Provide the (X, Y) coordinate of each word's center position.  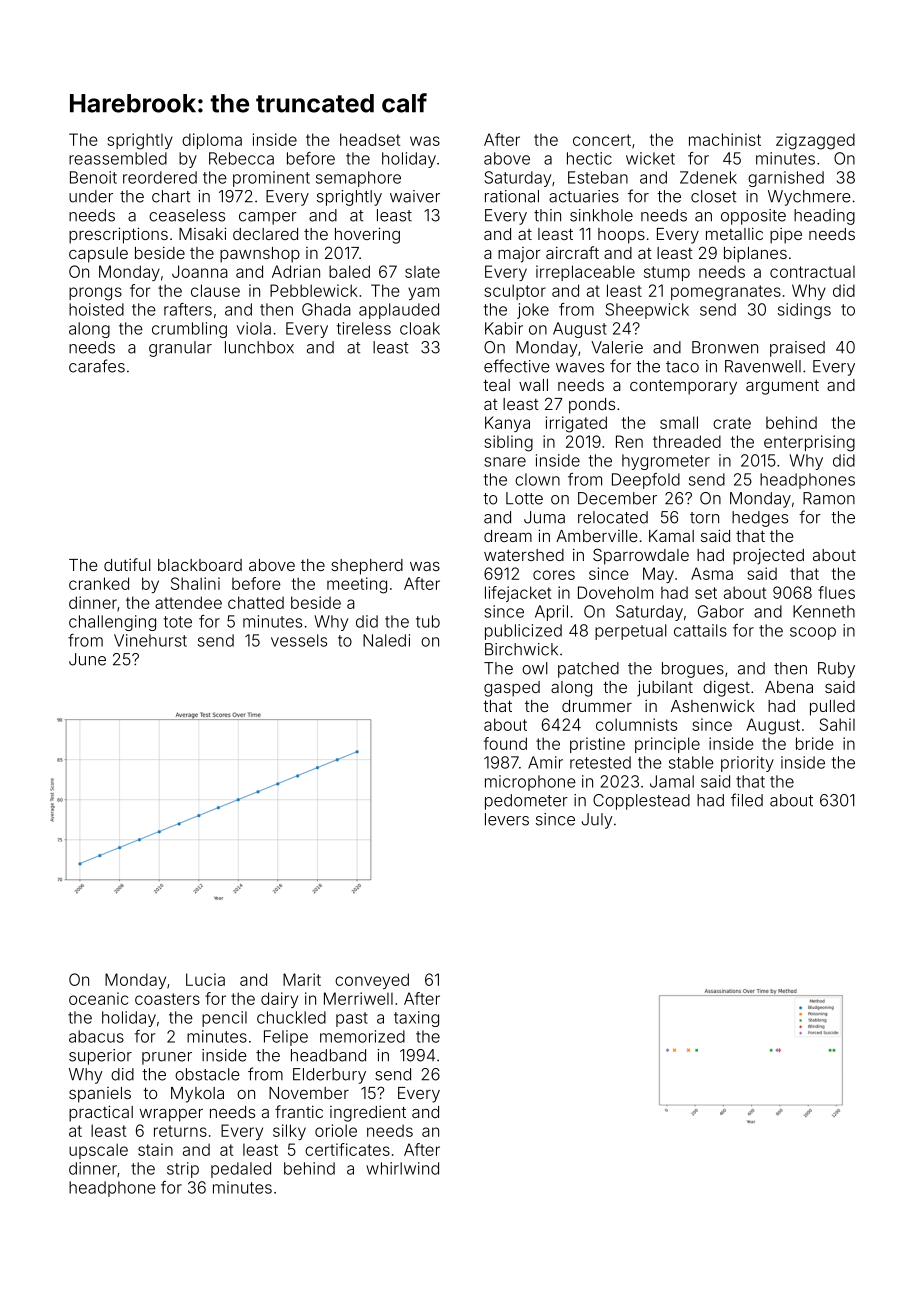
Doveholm (615, 592)
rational (512, 196)
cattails (700, 630)
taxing (416, 1019)
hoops (621, 236)
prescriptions (118, 235)
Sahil (837, 724)
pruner (167, 1058)
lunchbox (259, 347)
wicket (650, 158)
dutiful (127, 564)
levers (507, 819)
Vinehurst (150, 640)
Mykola (197, 1095)
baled (349, 271)
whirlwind (402, 1168)
